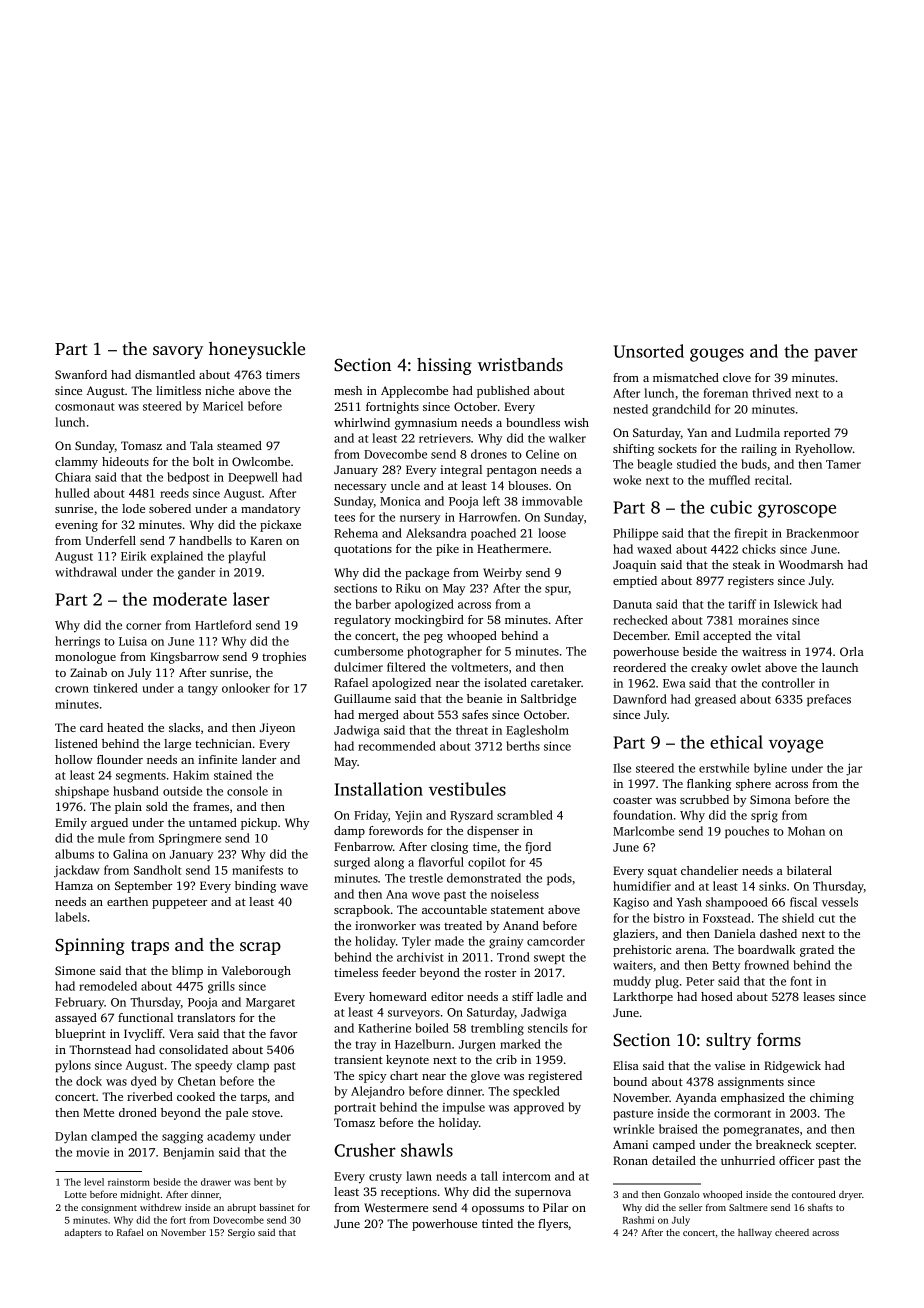  Describe the element at coordinates (731, 507) in the screenshot. I see `cubic` at that location.
